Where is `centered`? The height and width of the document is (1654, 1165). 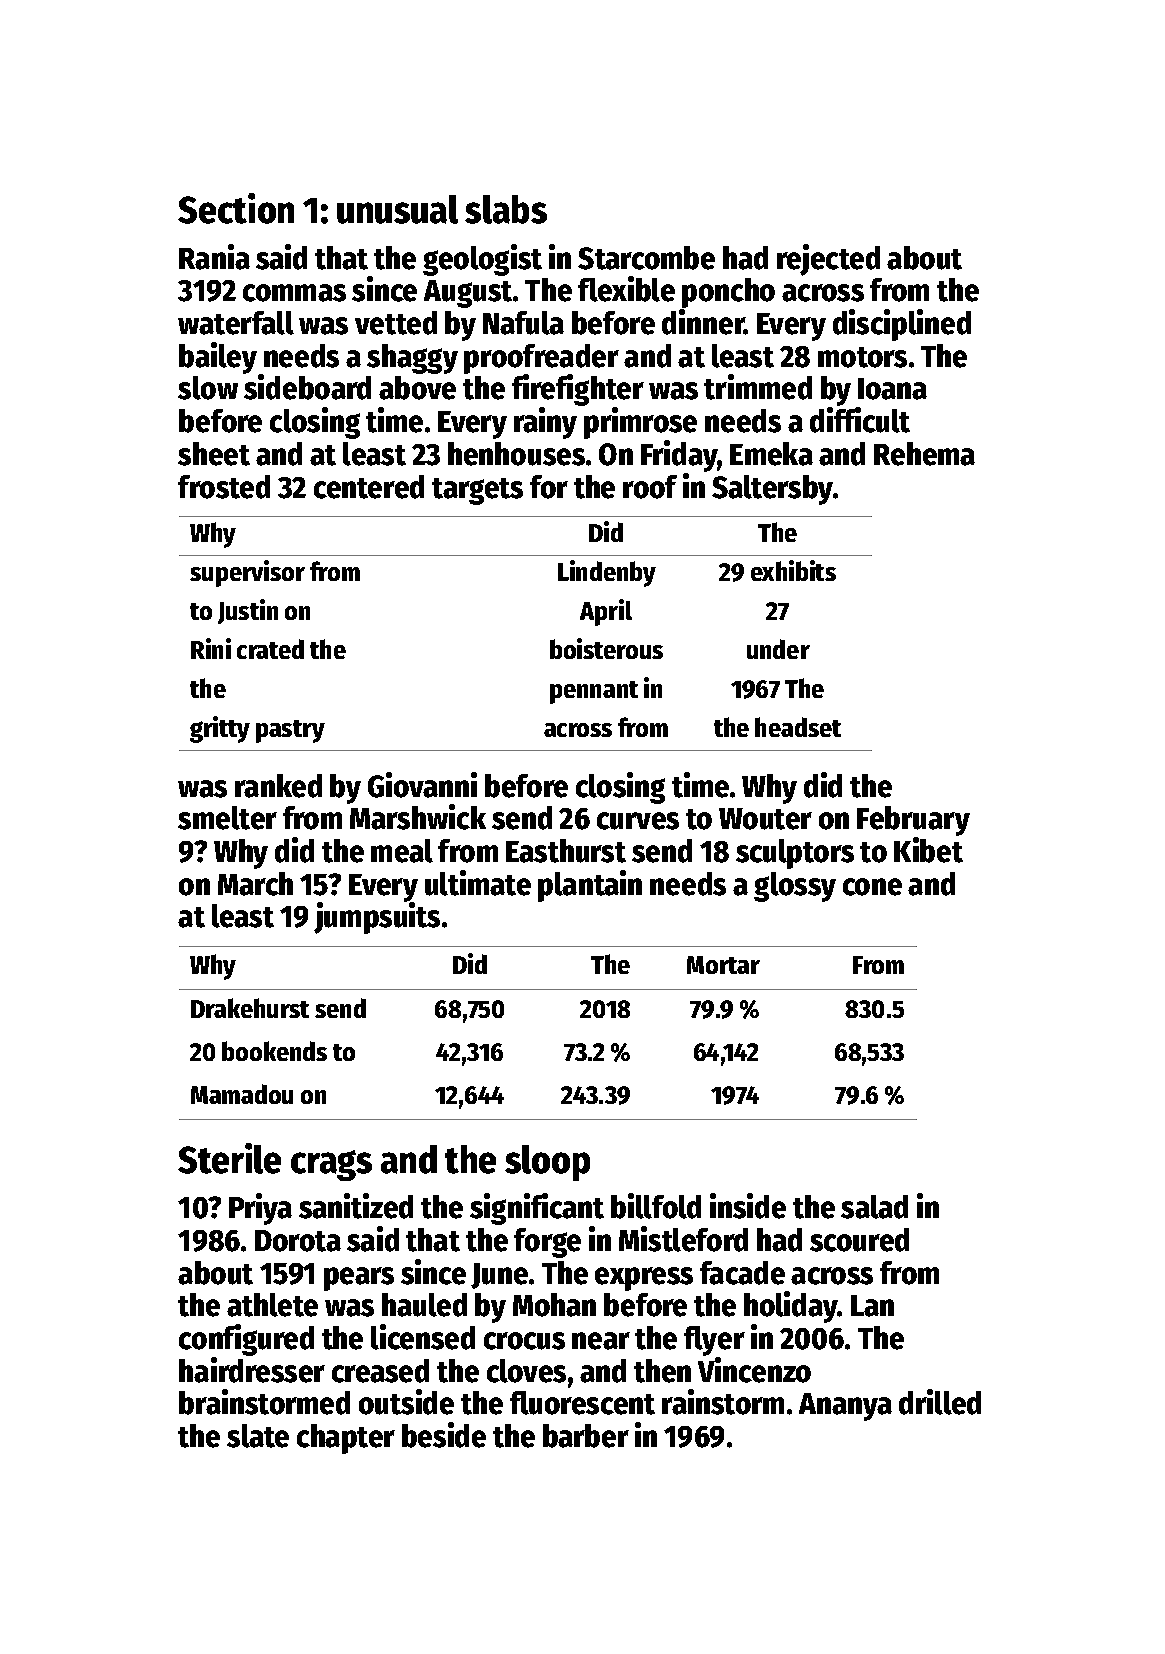 centered is located at coordinates (369, 487).
